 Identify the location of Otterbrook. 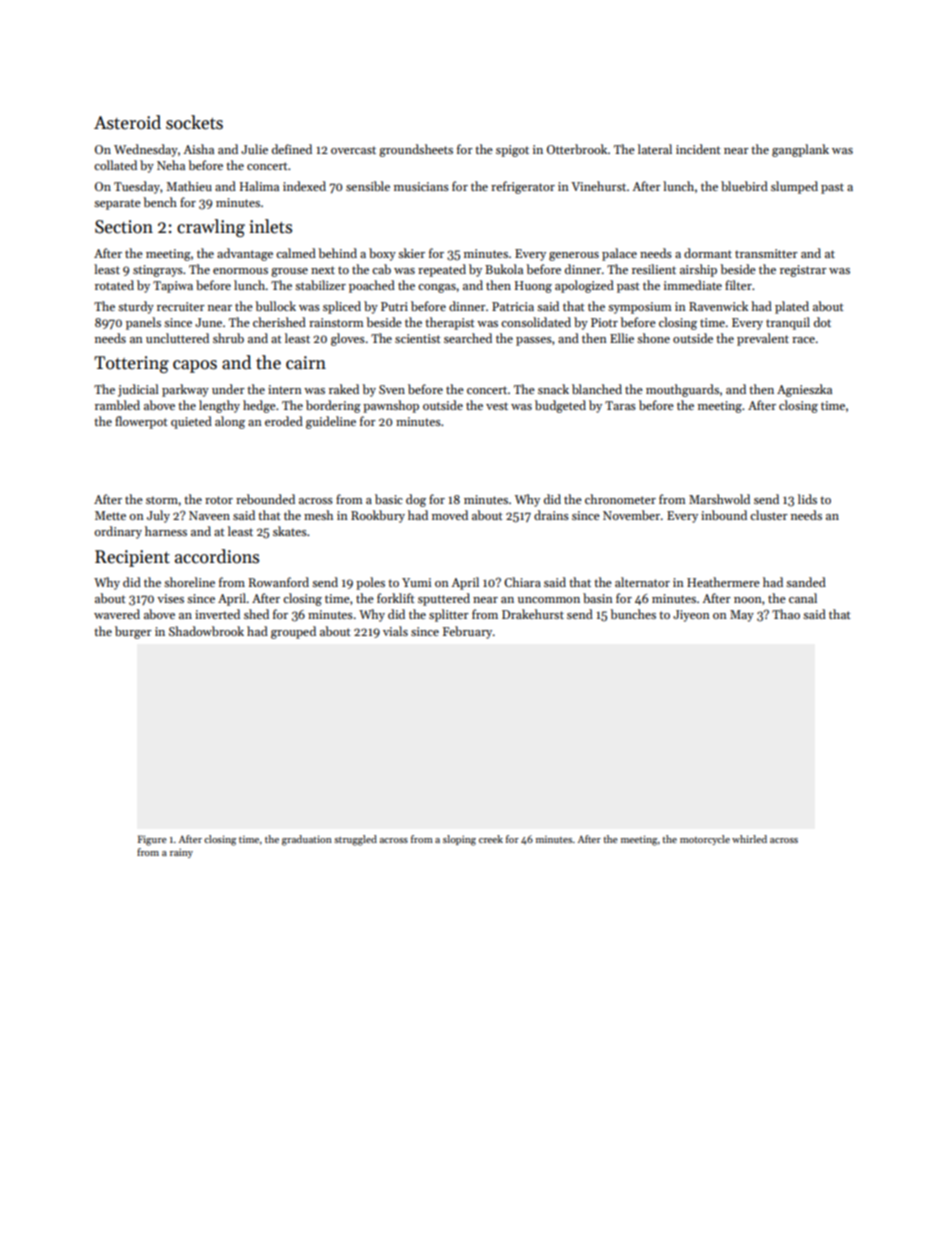
(577, 149).
